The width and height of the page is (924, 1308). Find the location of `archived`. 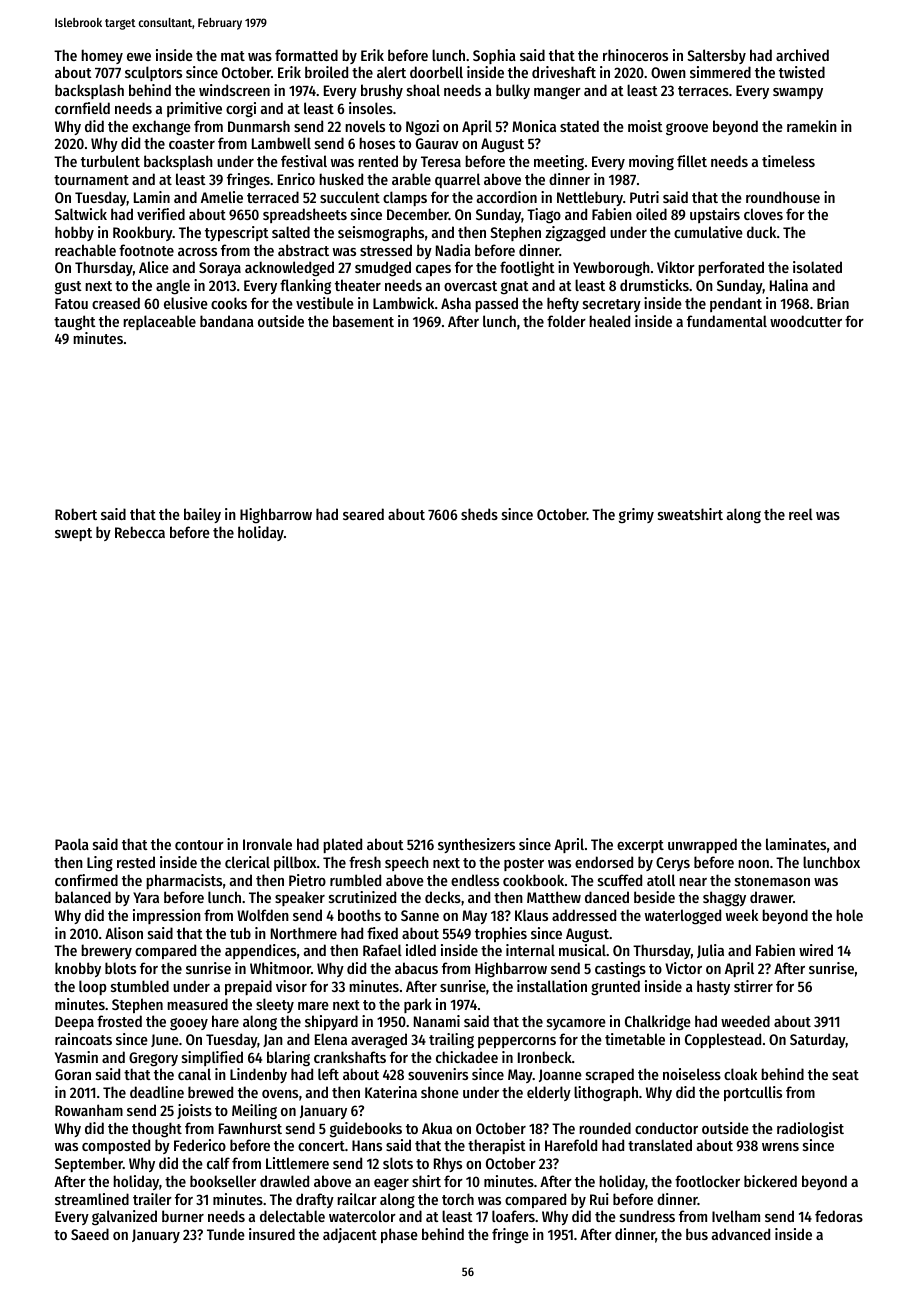

archived is located at coordinates (802, 55).
